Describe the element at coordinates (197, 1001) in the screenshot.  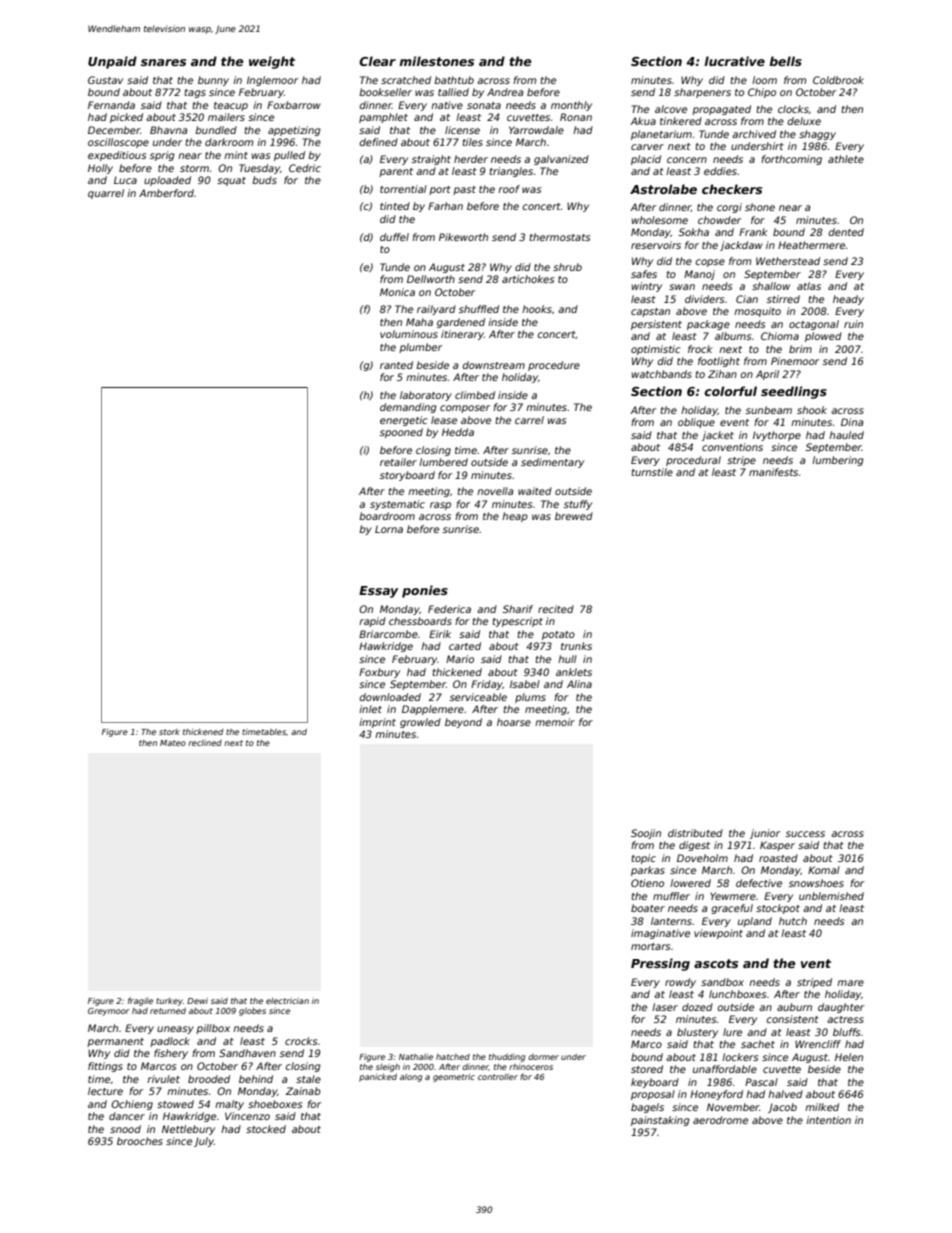
I see `Dewi` at that location.
